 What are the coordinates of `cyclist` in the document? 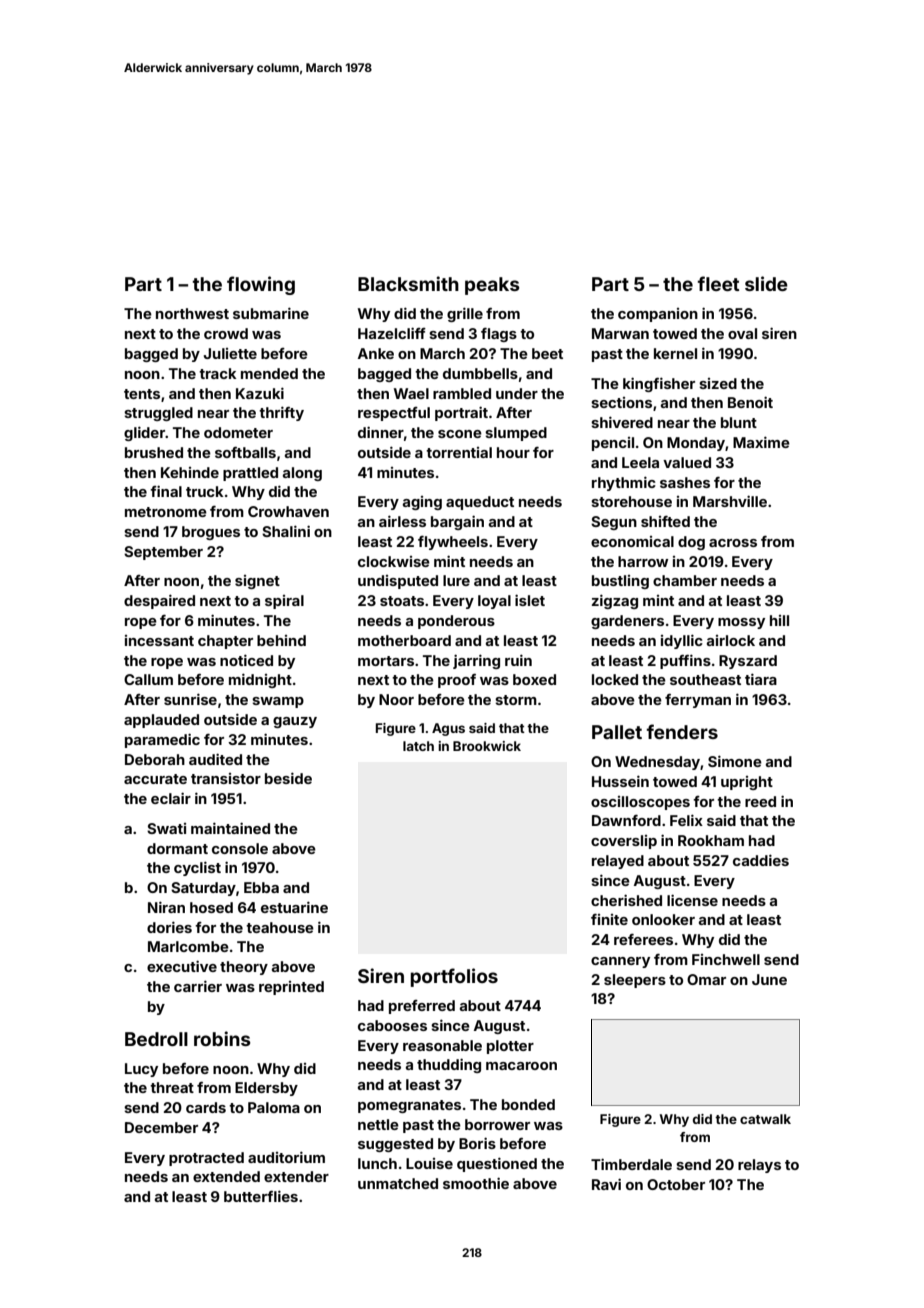 It's located at (197, 868).
